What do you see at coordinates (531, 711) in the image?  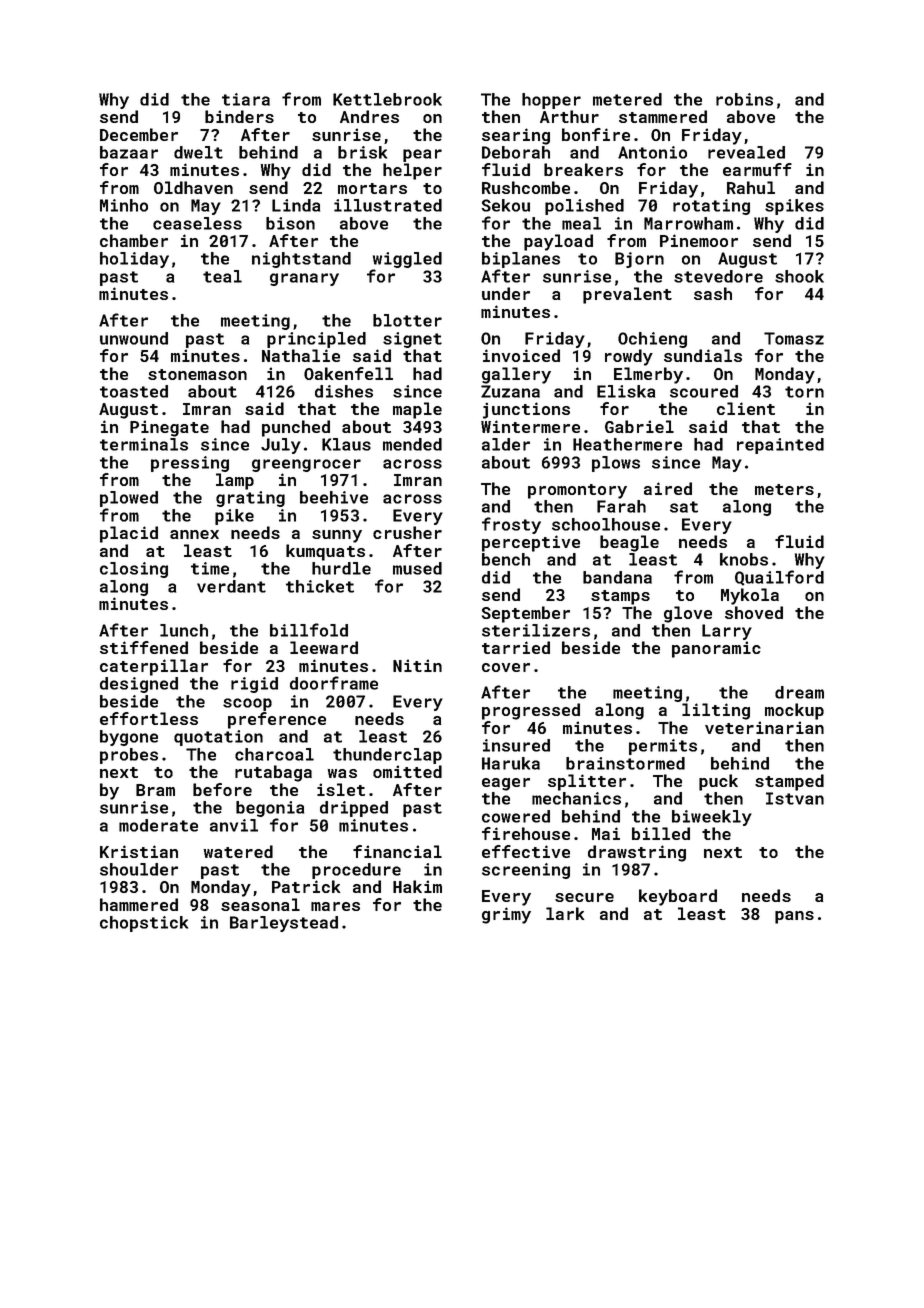 I see `progressed` at bounding box center [531, 711].
